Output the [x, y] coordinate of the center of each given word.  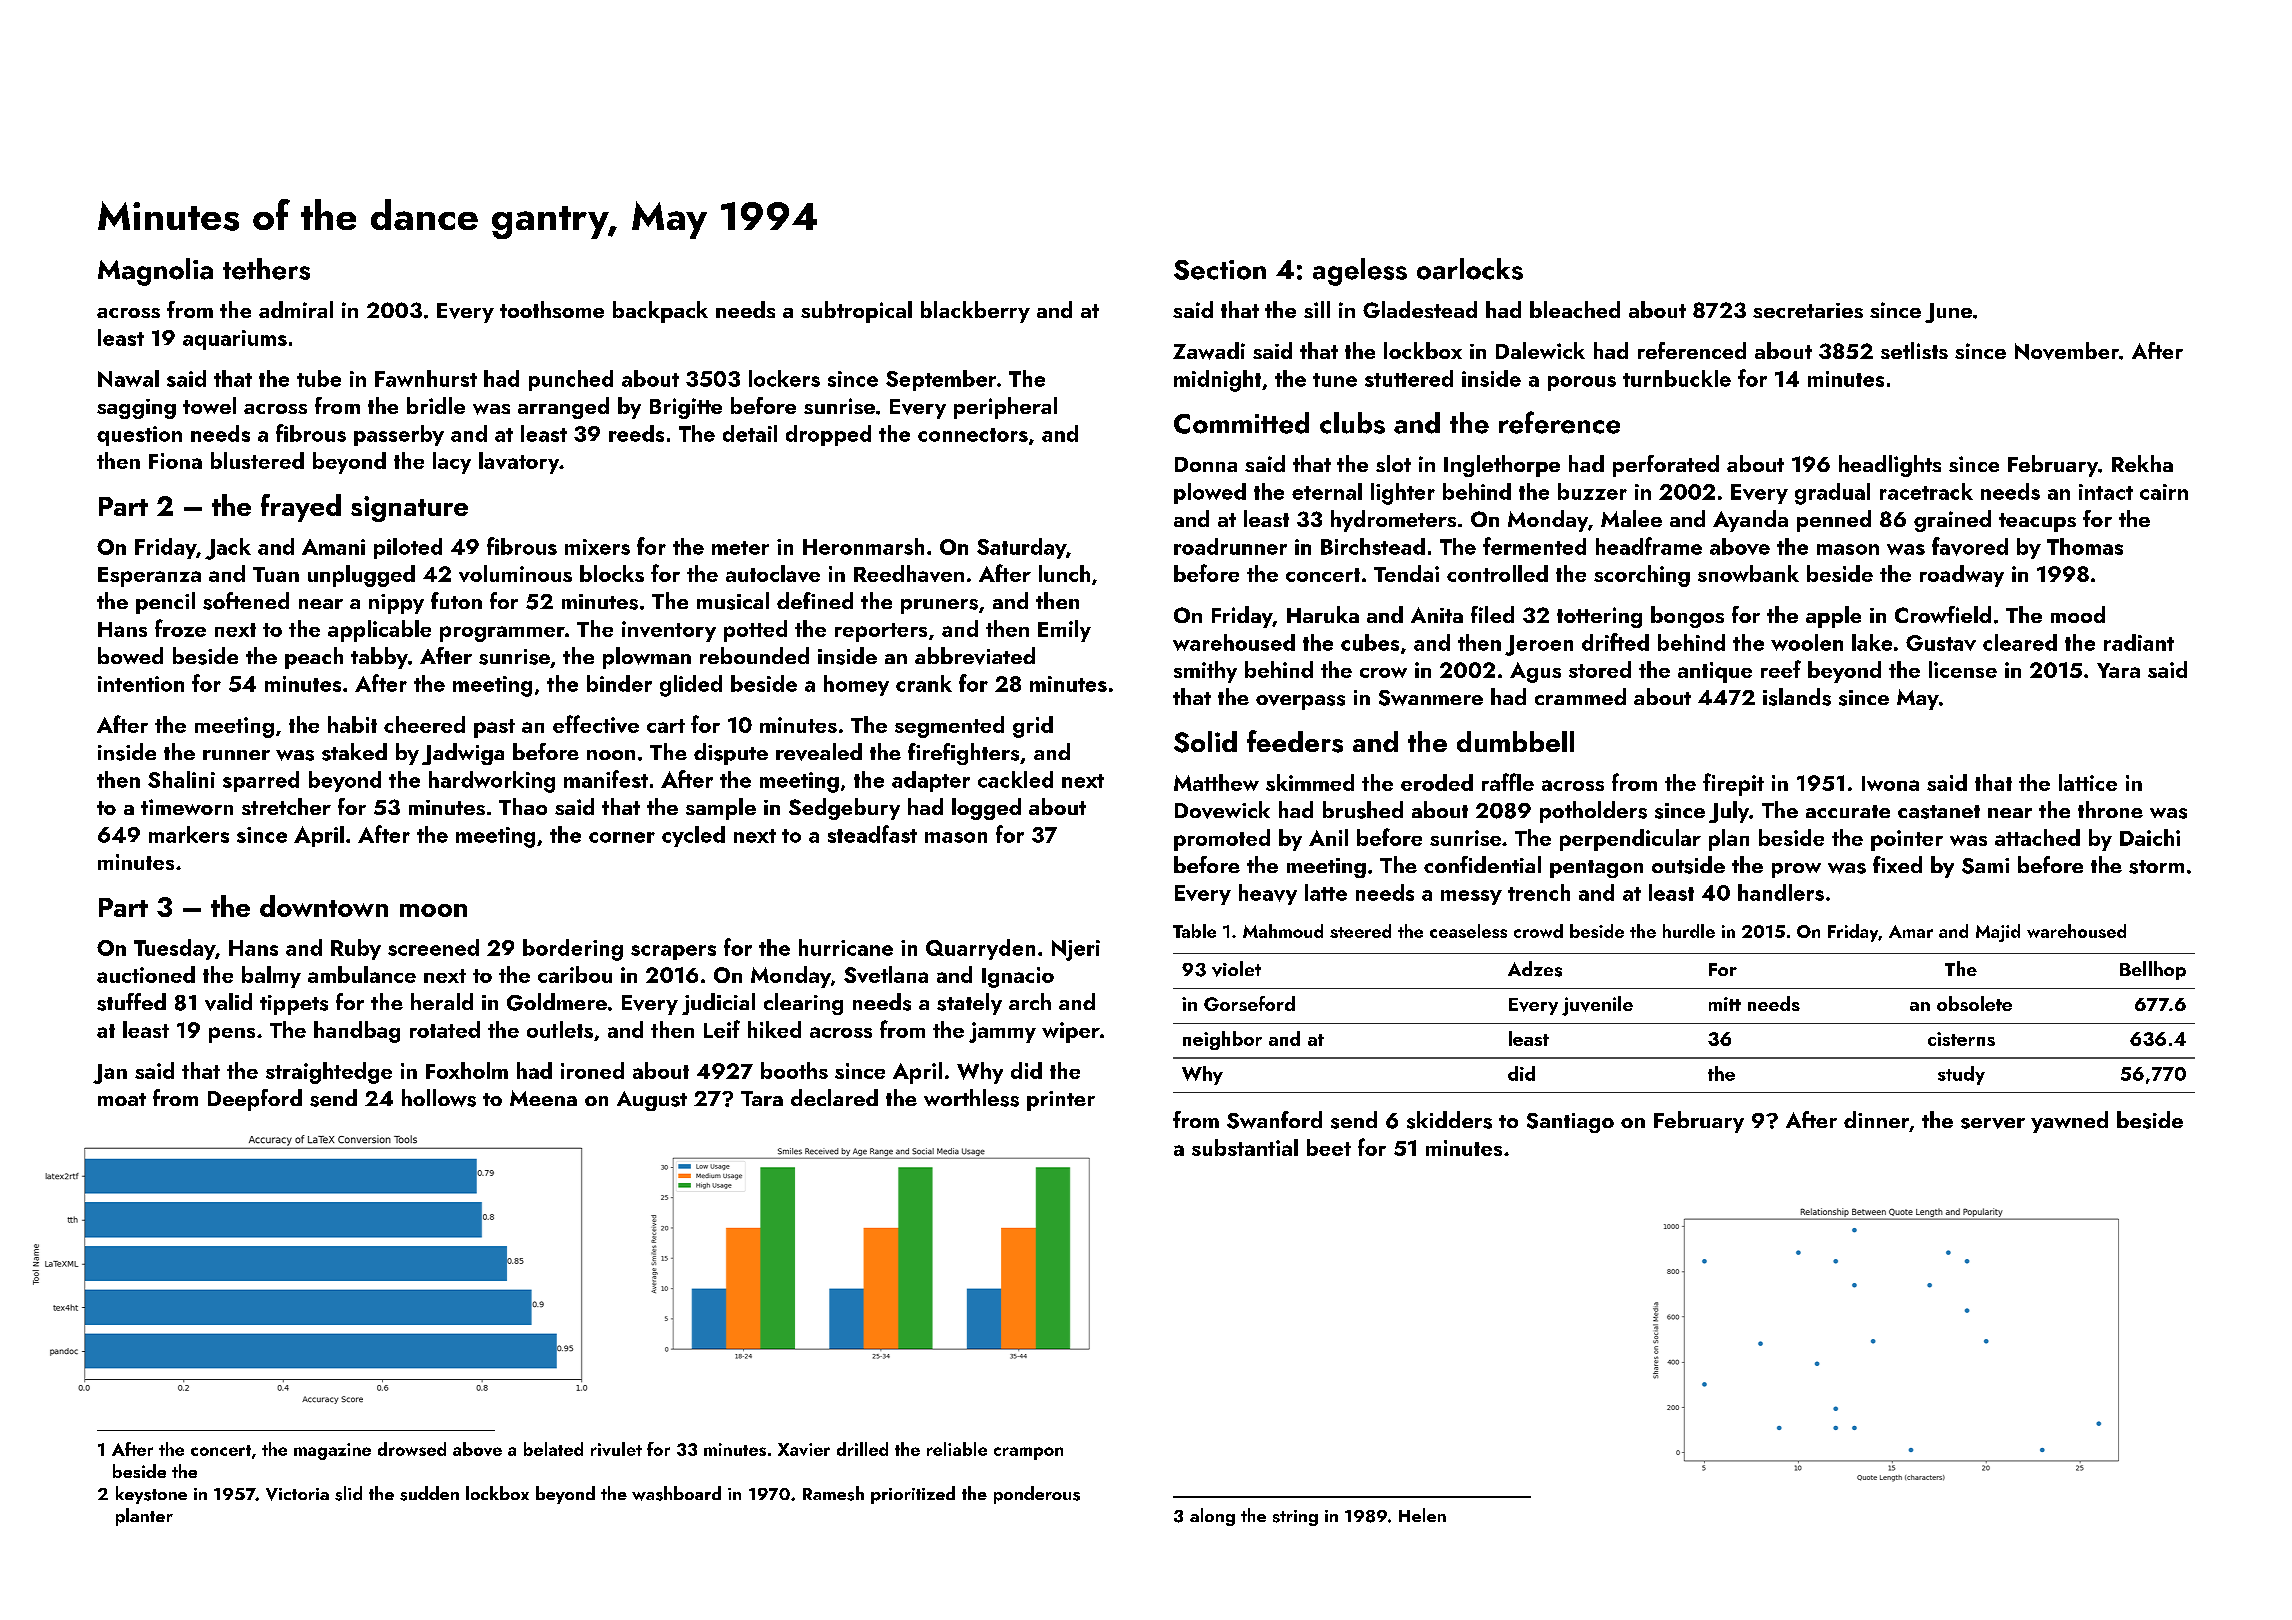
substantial [1245, 1147]
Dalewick [1540, 350]
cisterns [1961, 1039]
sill [1317, 309]
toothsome [552, 309]
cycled [693, 836]
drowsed [412, 1449]
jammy [1002, 1032]
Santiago [1570, 1123]
